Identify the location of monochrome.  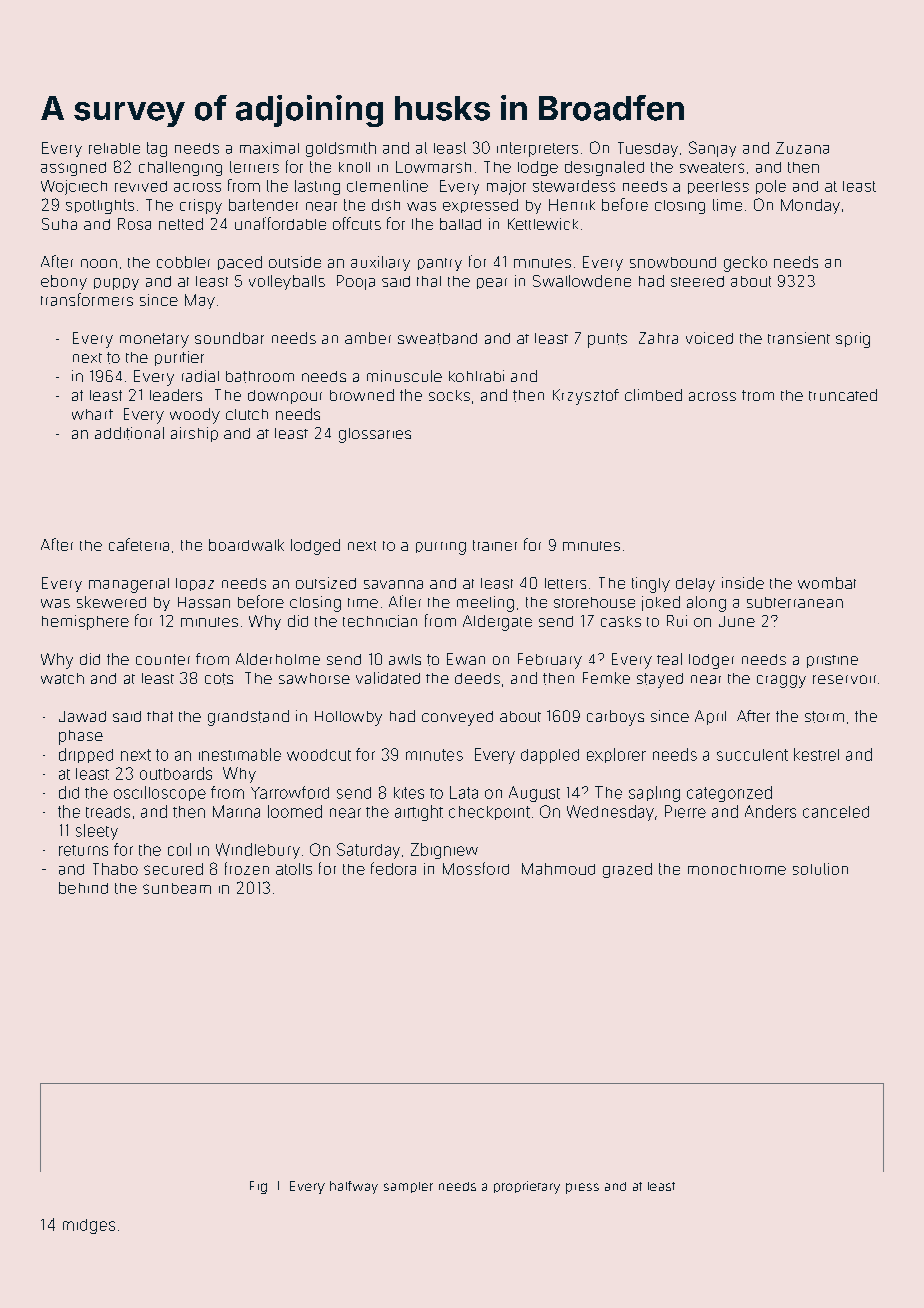
(737, 869).
